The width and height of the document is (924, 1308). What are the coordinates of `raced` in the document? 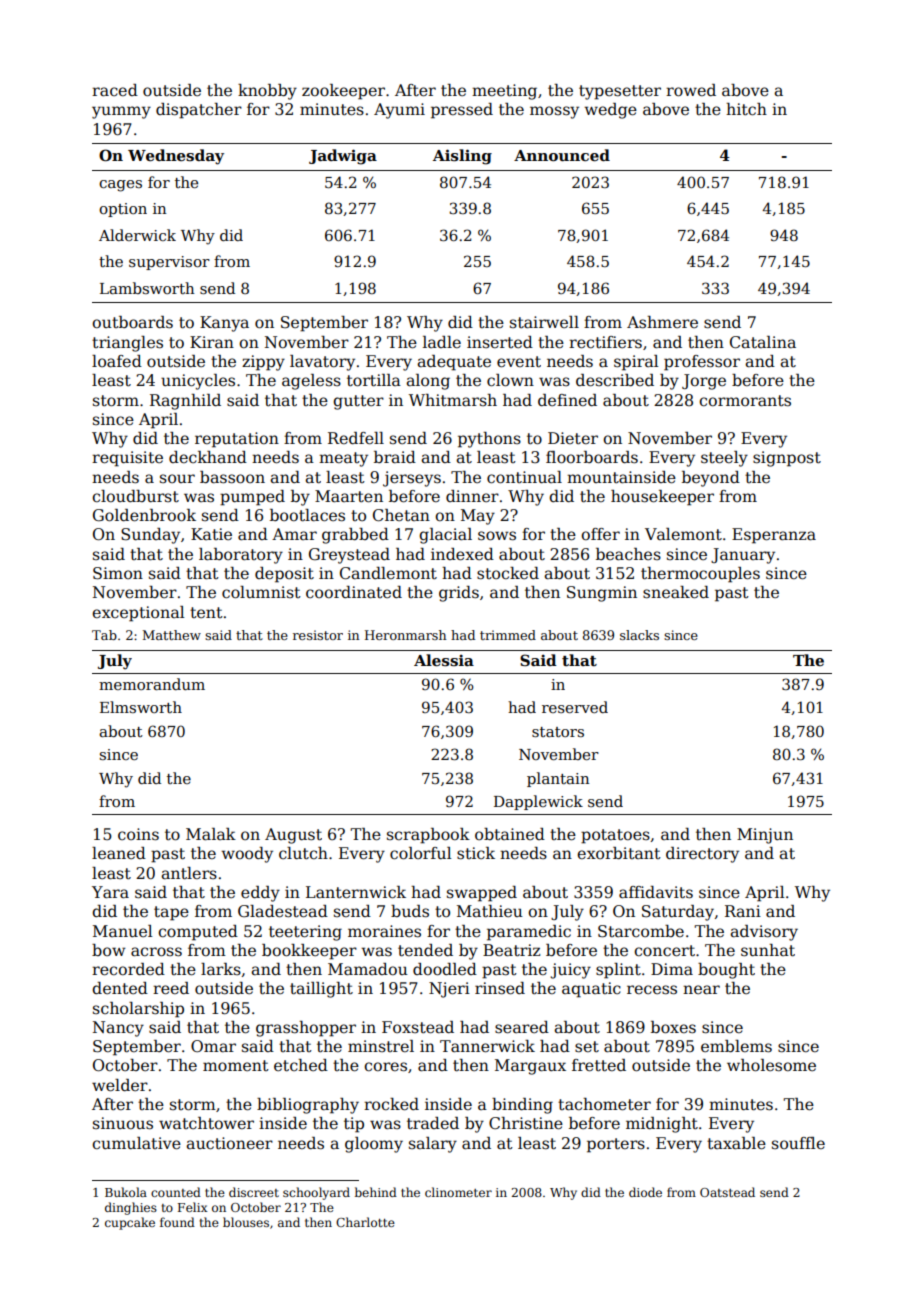 It's located at (115, 90).
